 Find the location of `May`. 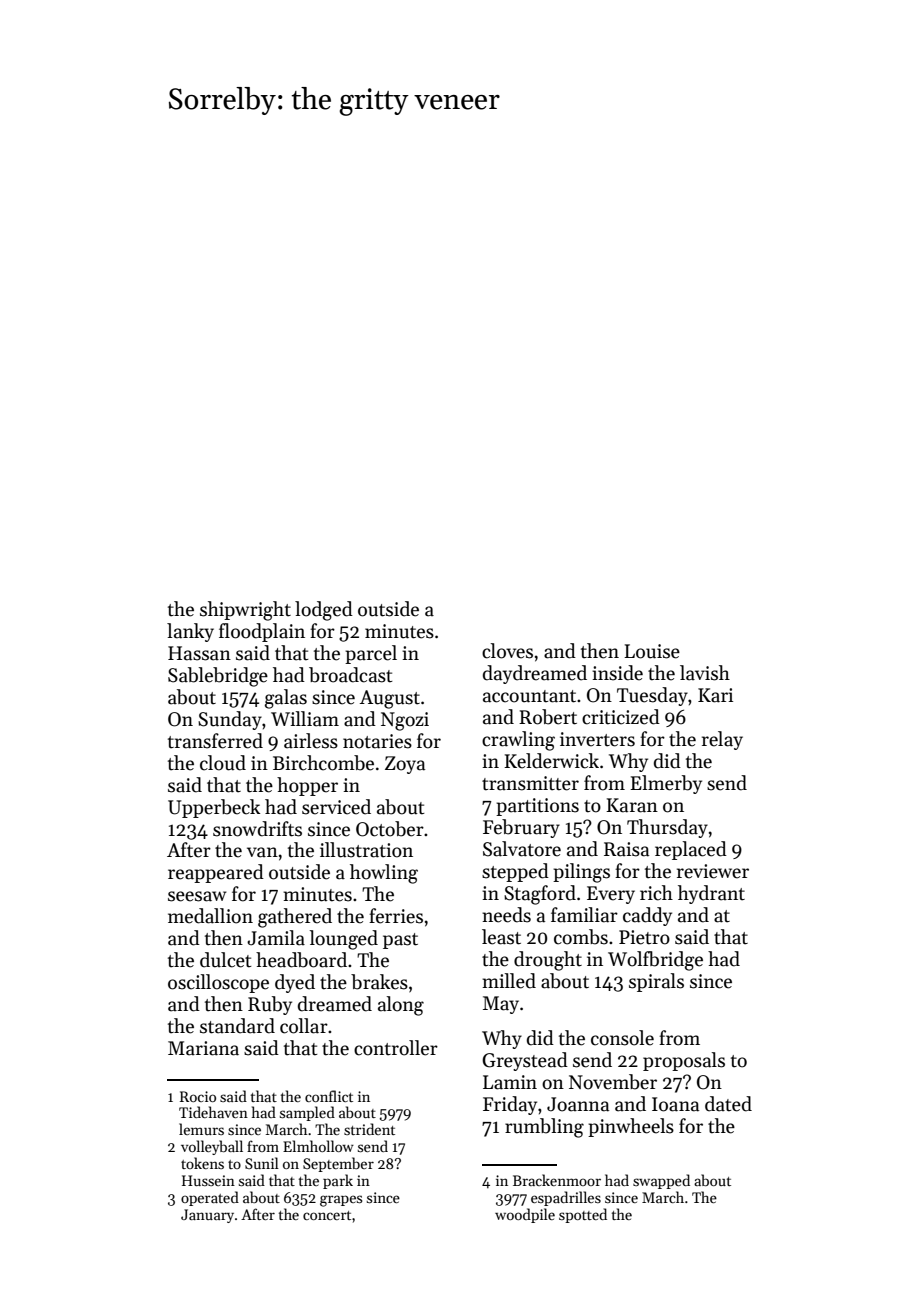

May is located at coordinates (501, 1005).
